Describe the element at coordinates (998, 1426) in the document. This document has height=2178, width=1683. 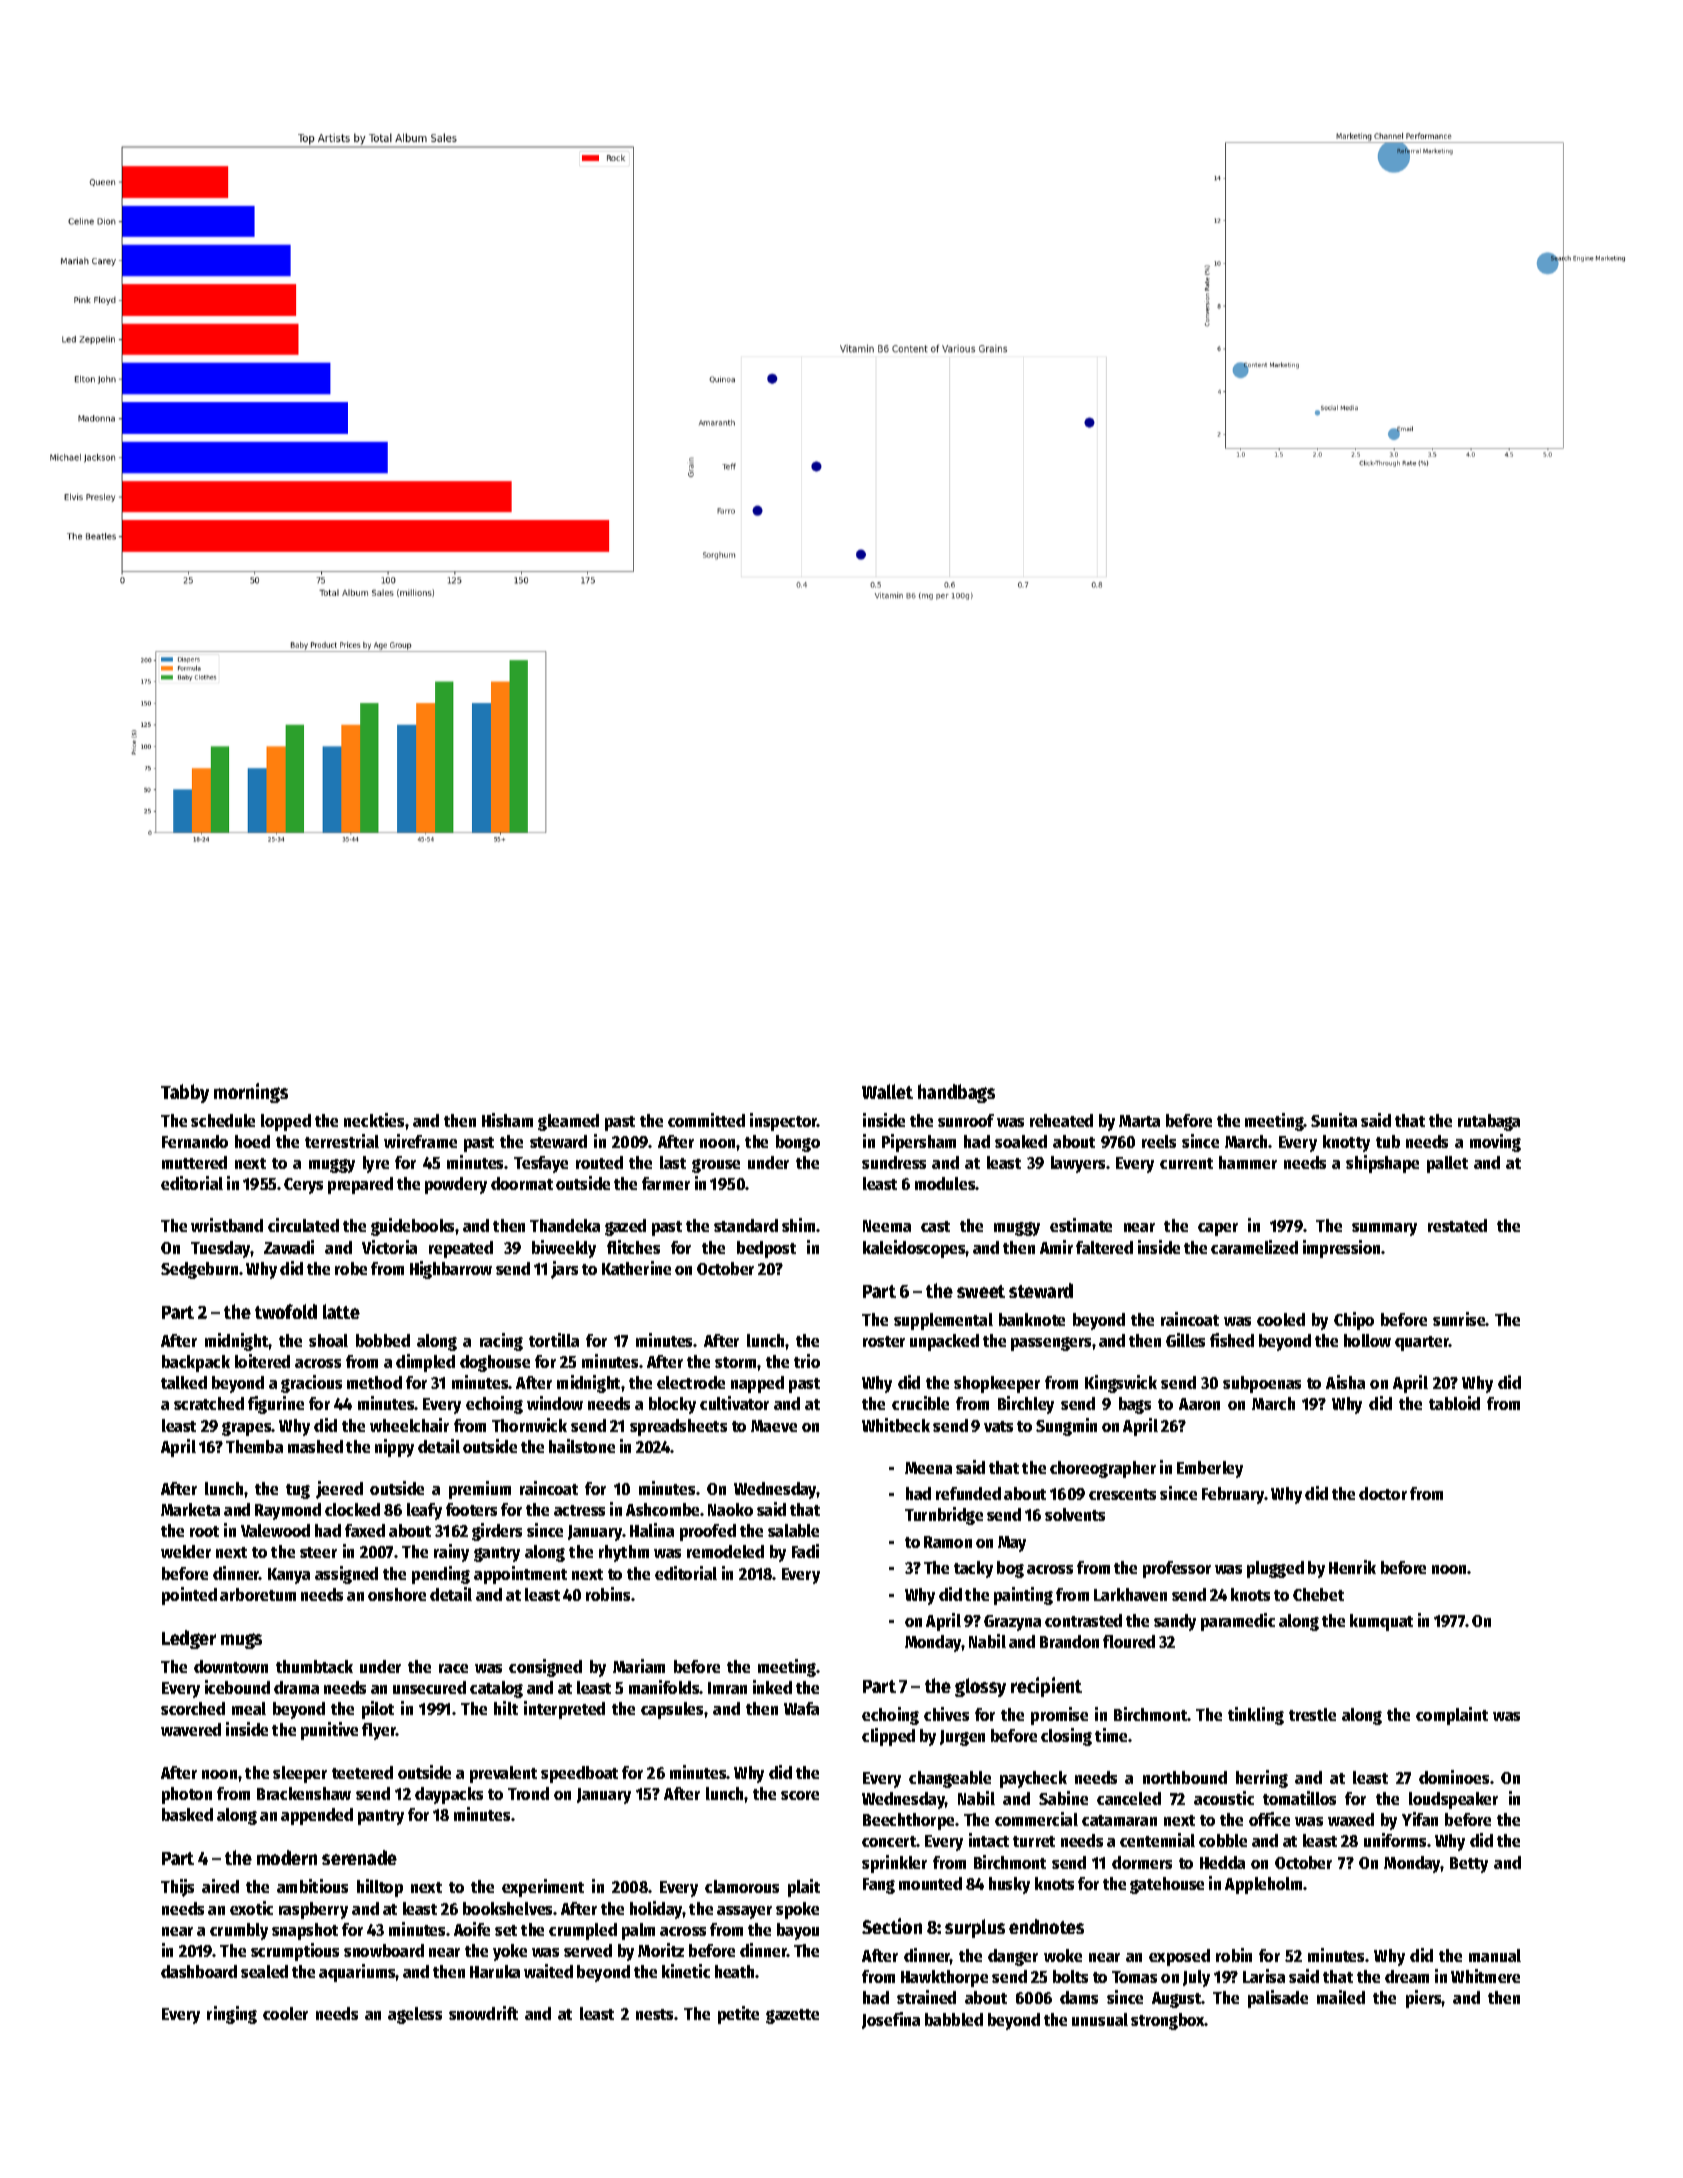
I see `vats` at that location.
